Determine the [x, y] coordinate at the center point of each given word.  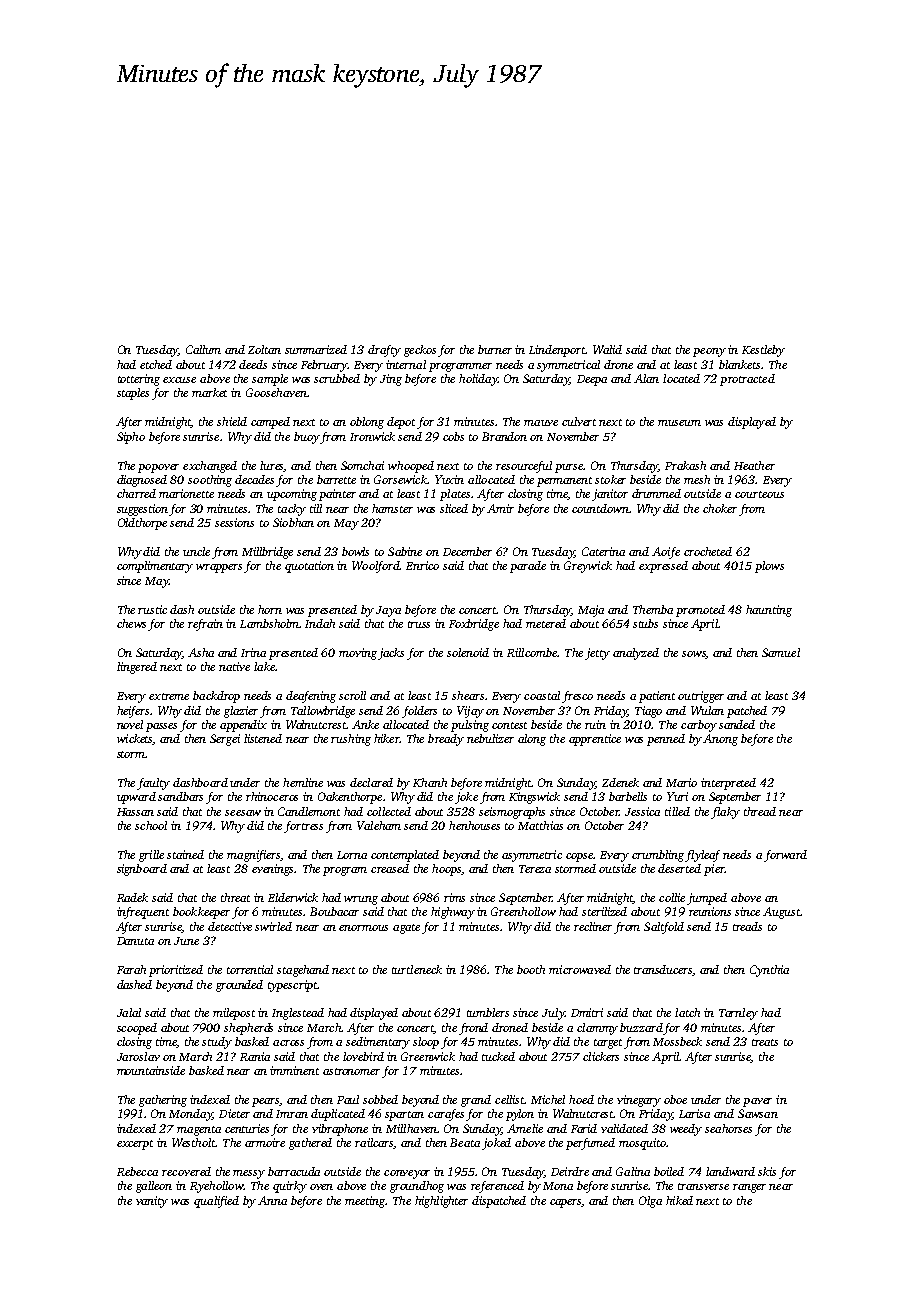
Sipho [131, 438]
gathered [310, 1144]
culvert [579, 421]
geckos [420, 351]
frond [473, 1029]
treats [765, 1042]
